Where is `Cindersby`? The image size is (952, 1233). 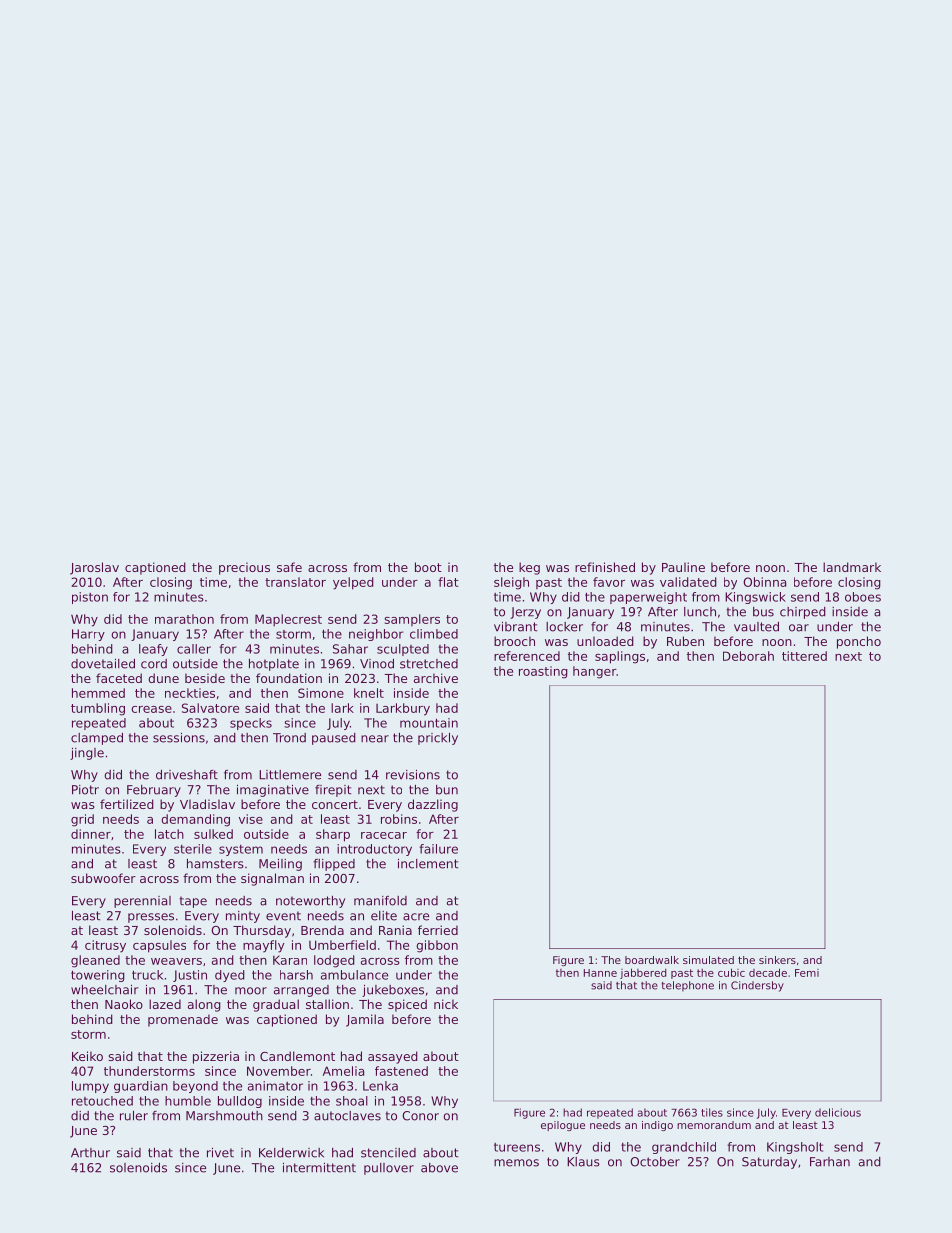 Cindersby is located at coordinates (757, 986).
